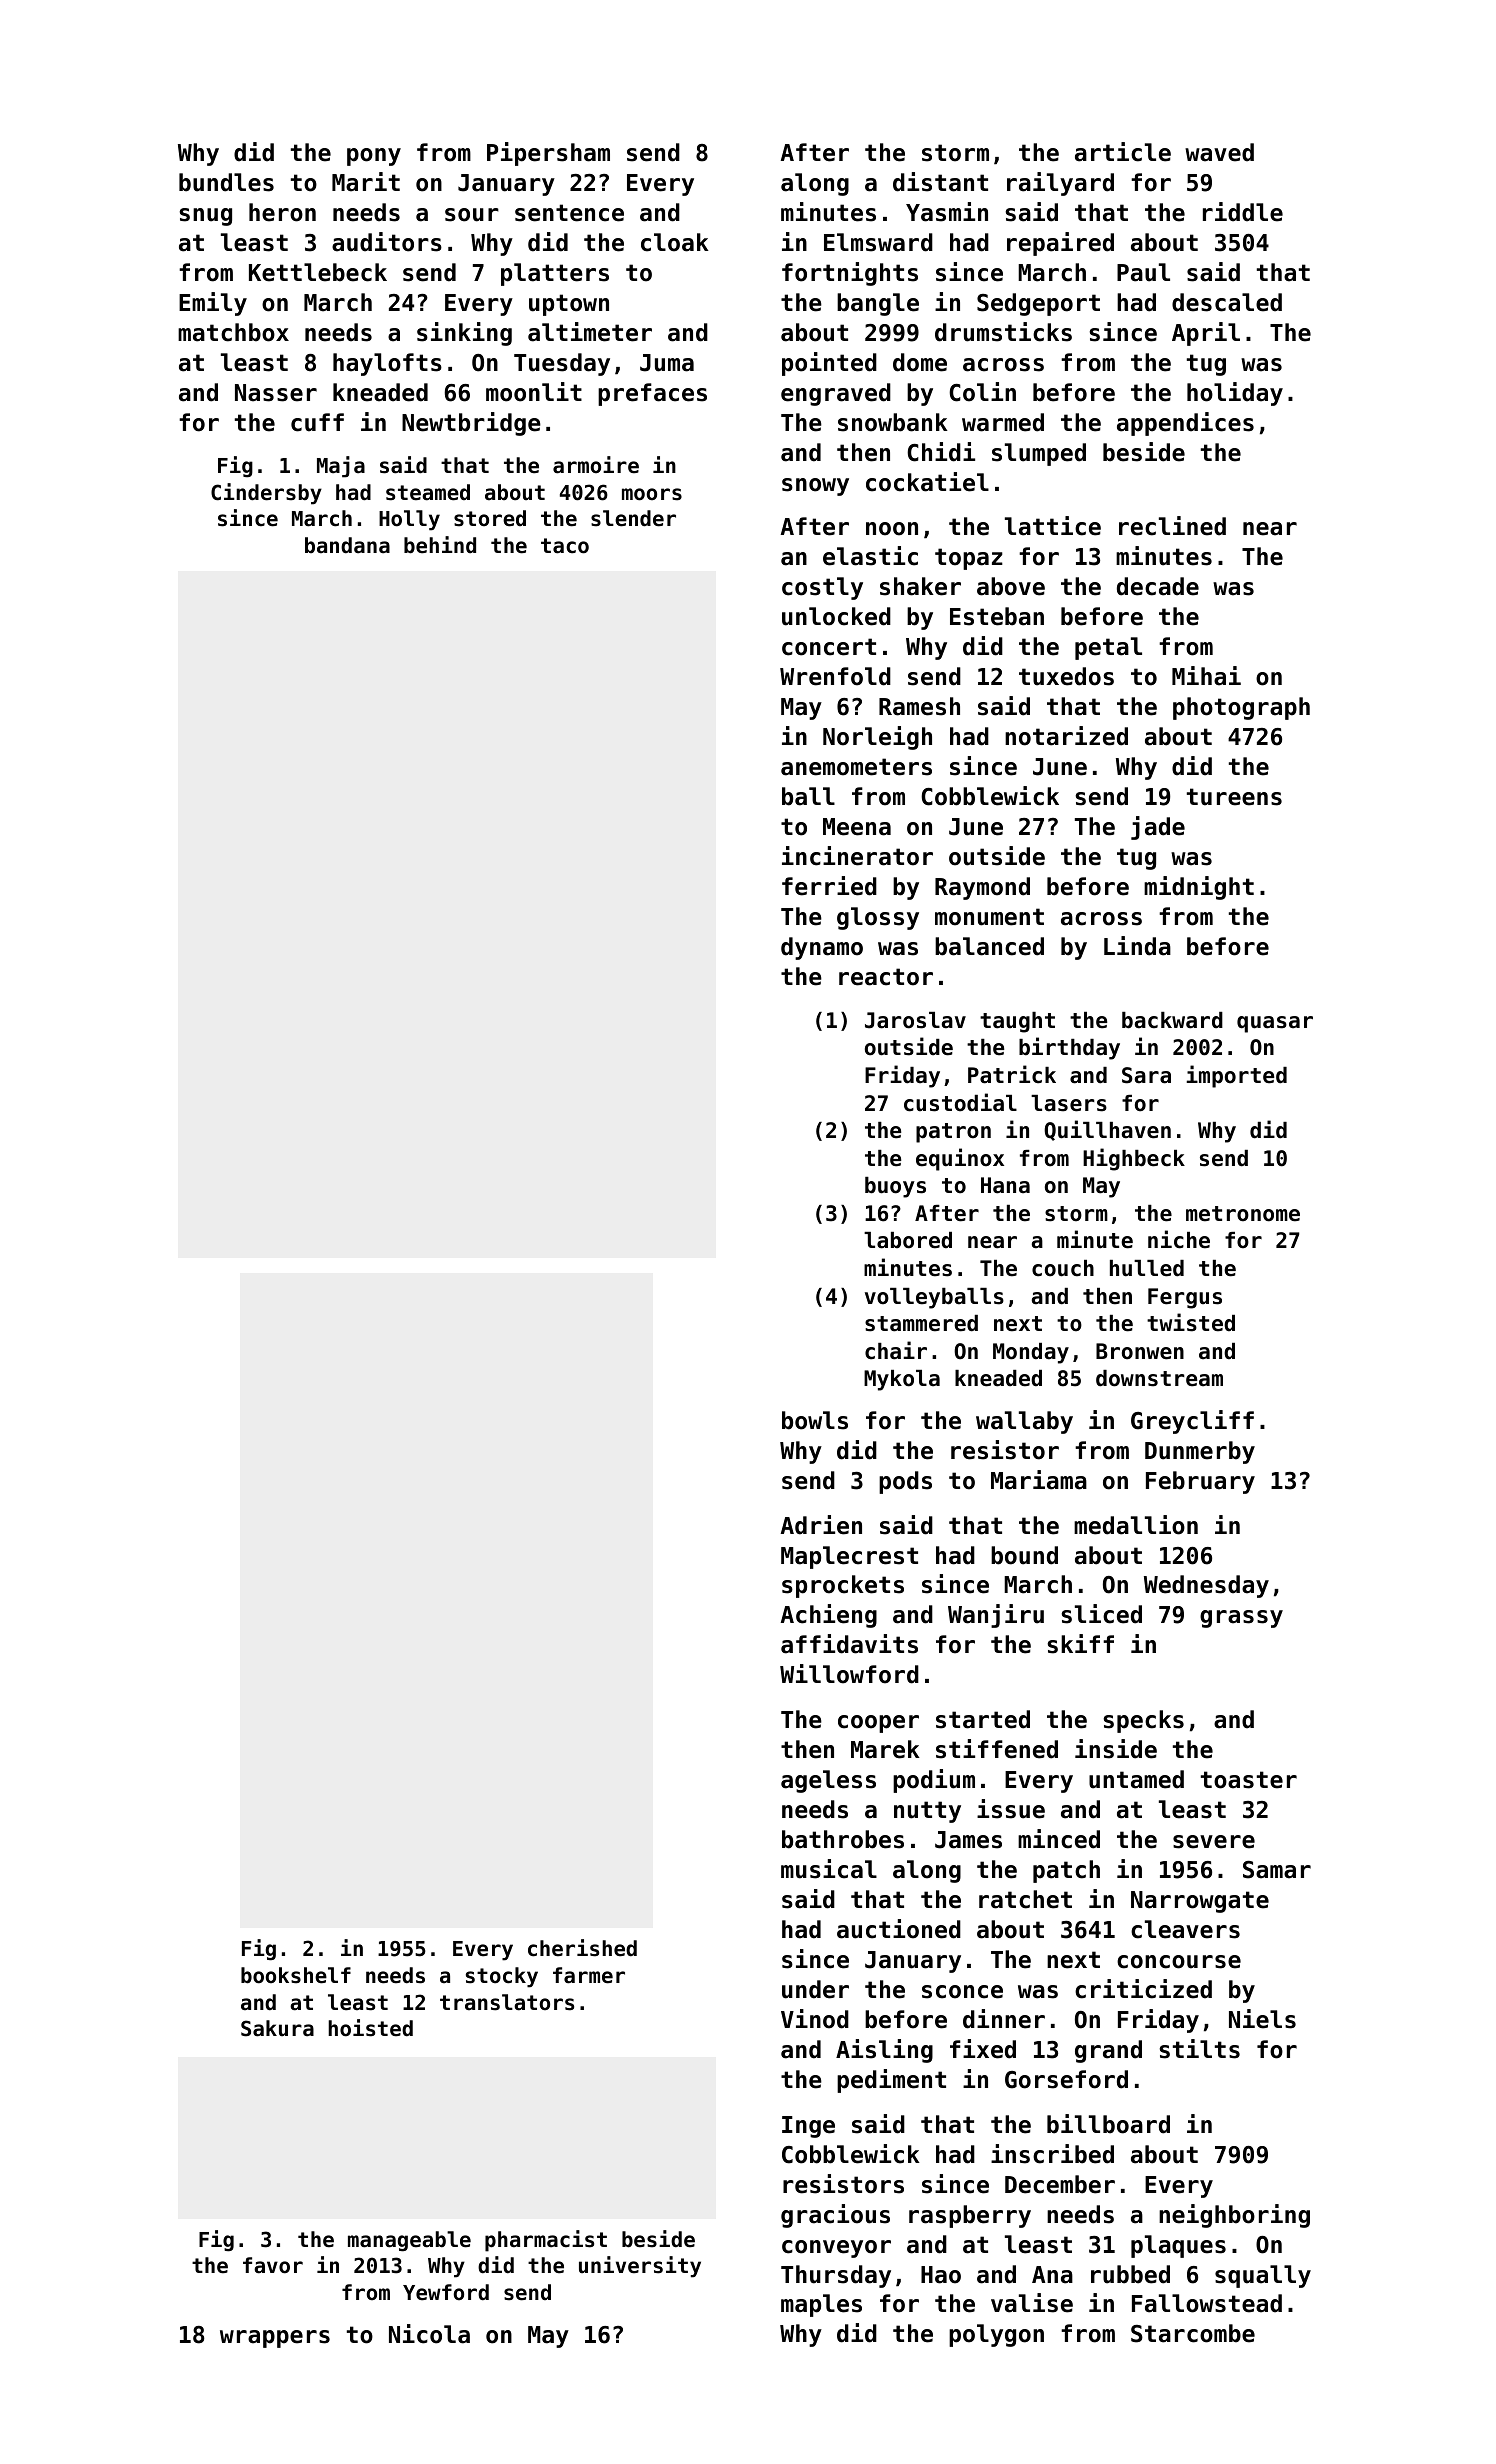 The image size is (1496, 2464). I want to click on wrappers, so click(275, 2339).
